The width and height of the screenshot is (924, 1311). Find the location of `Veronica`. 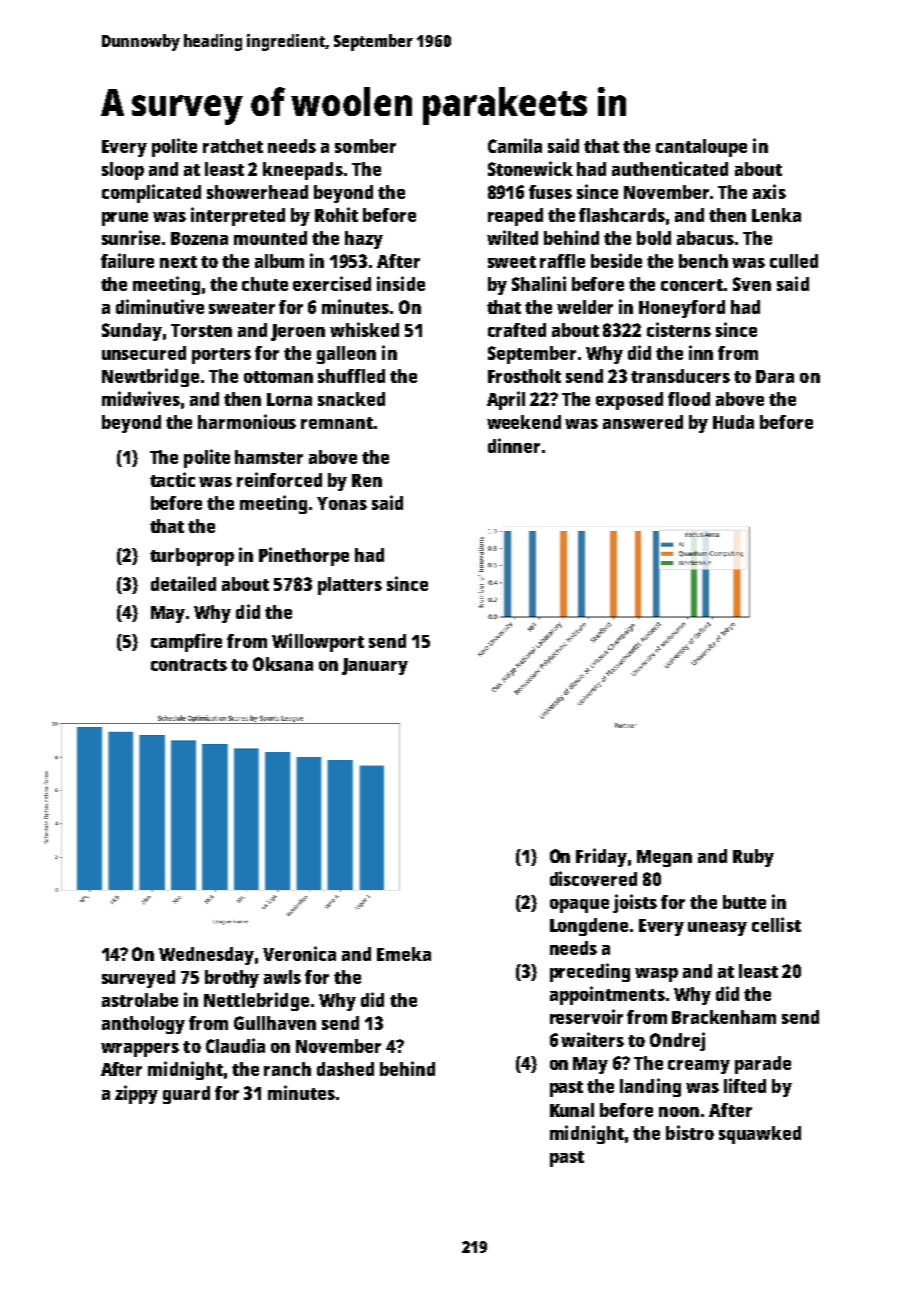

Veronica is located at coordinates (299, 953).
